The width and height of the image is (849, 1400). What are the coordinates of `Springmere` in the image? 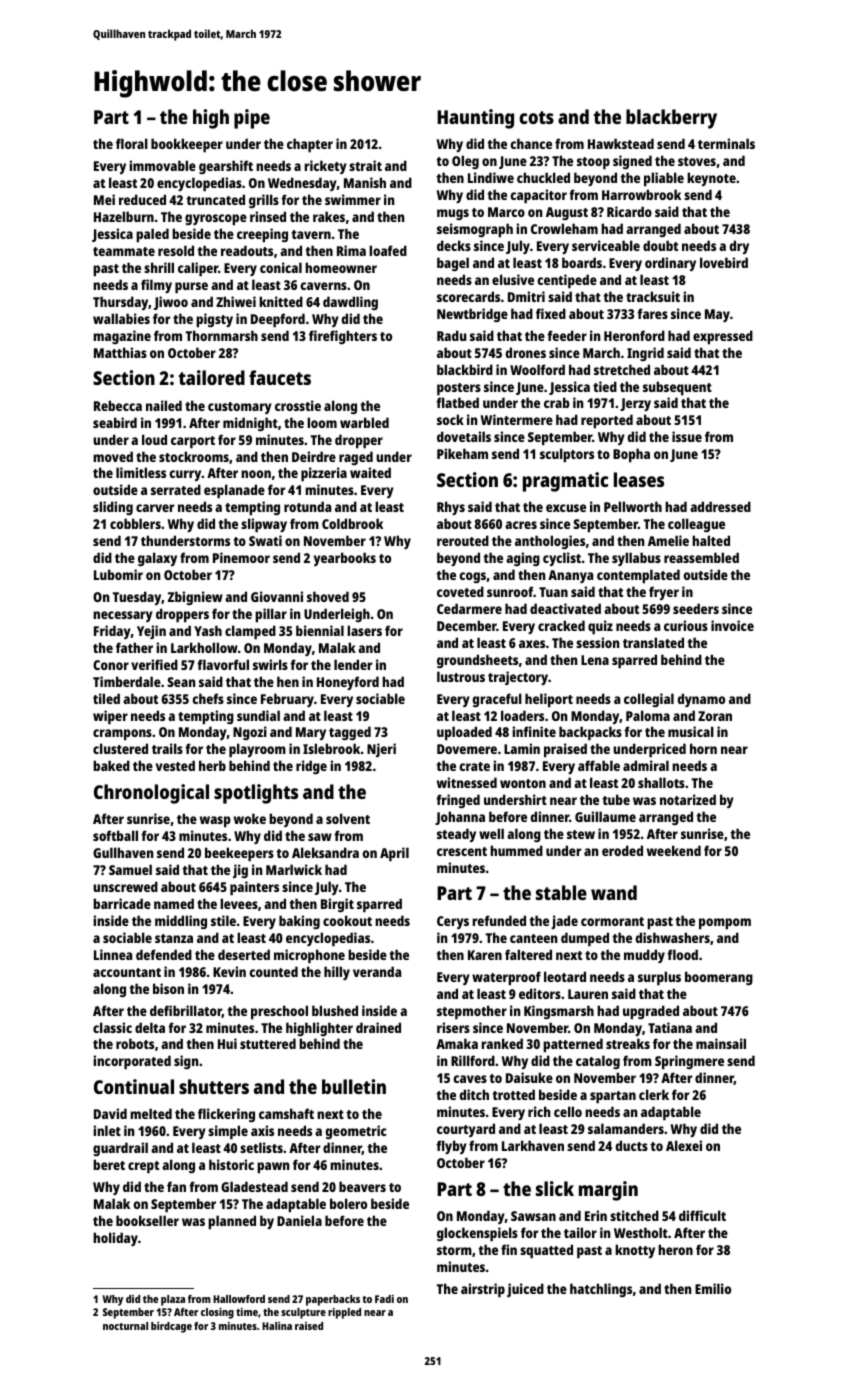 It's located at (689, 1062).
